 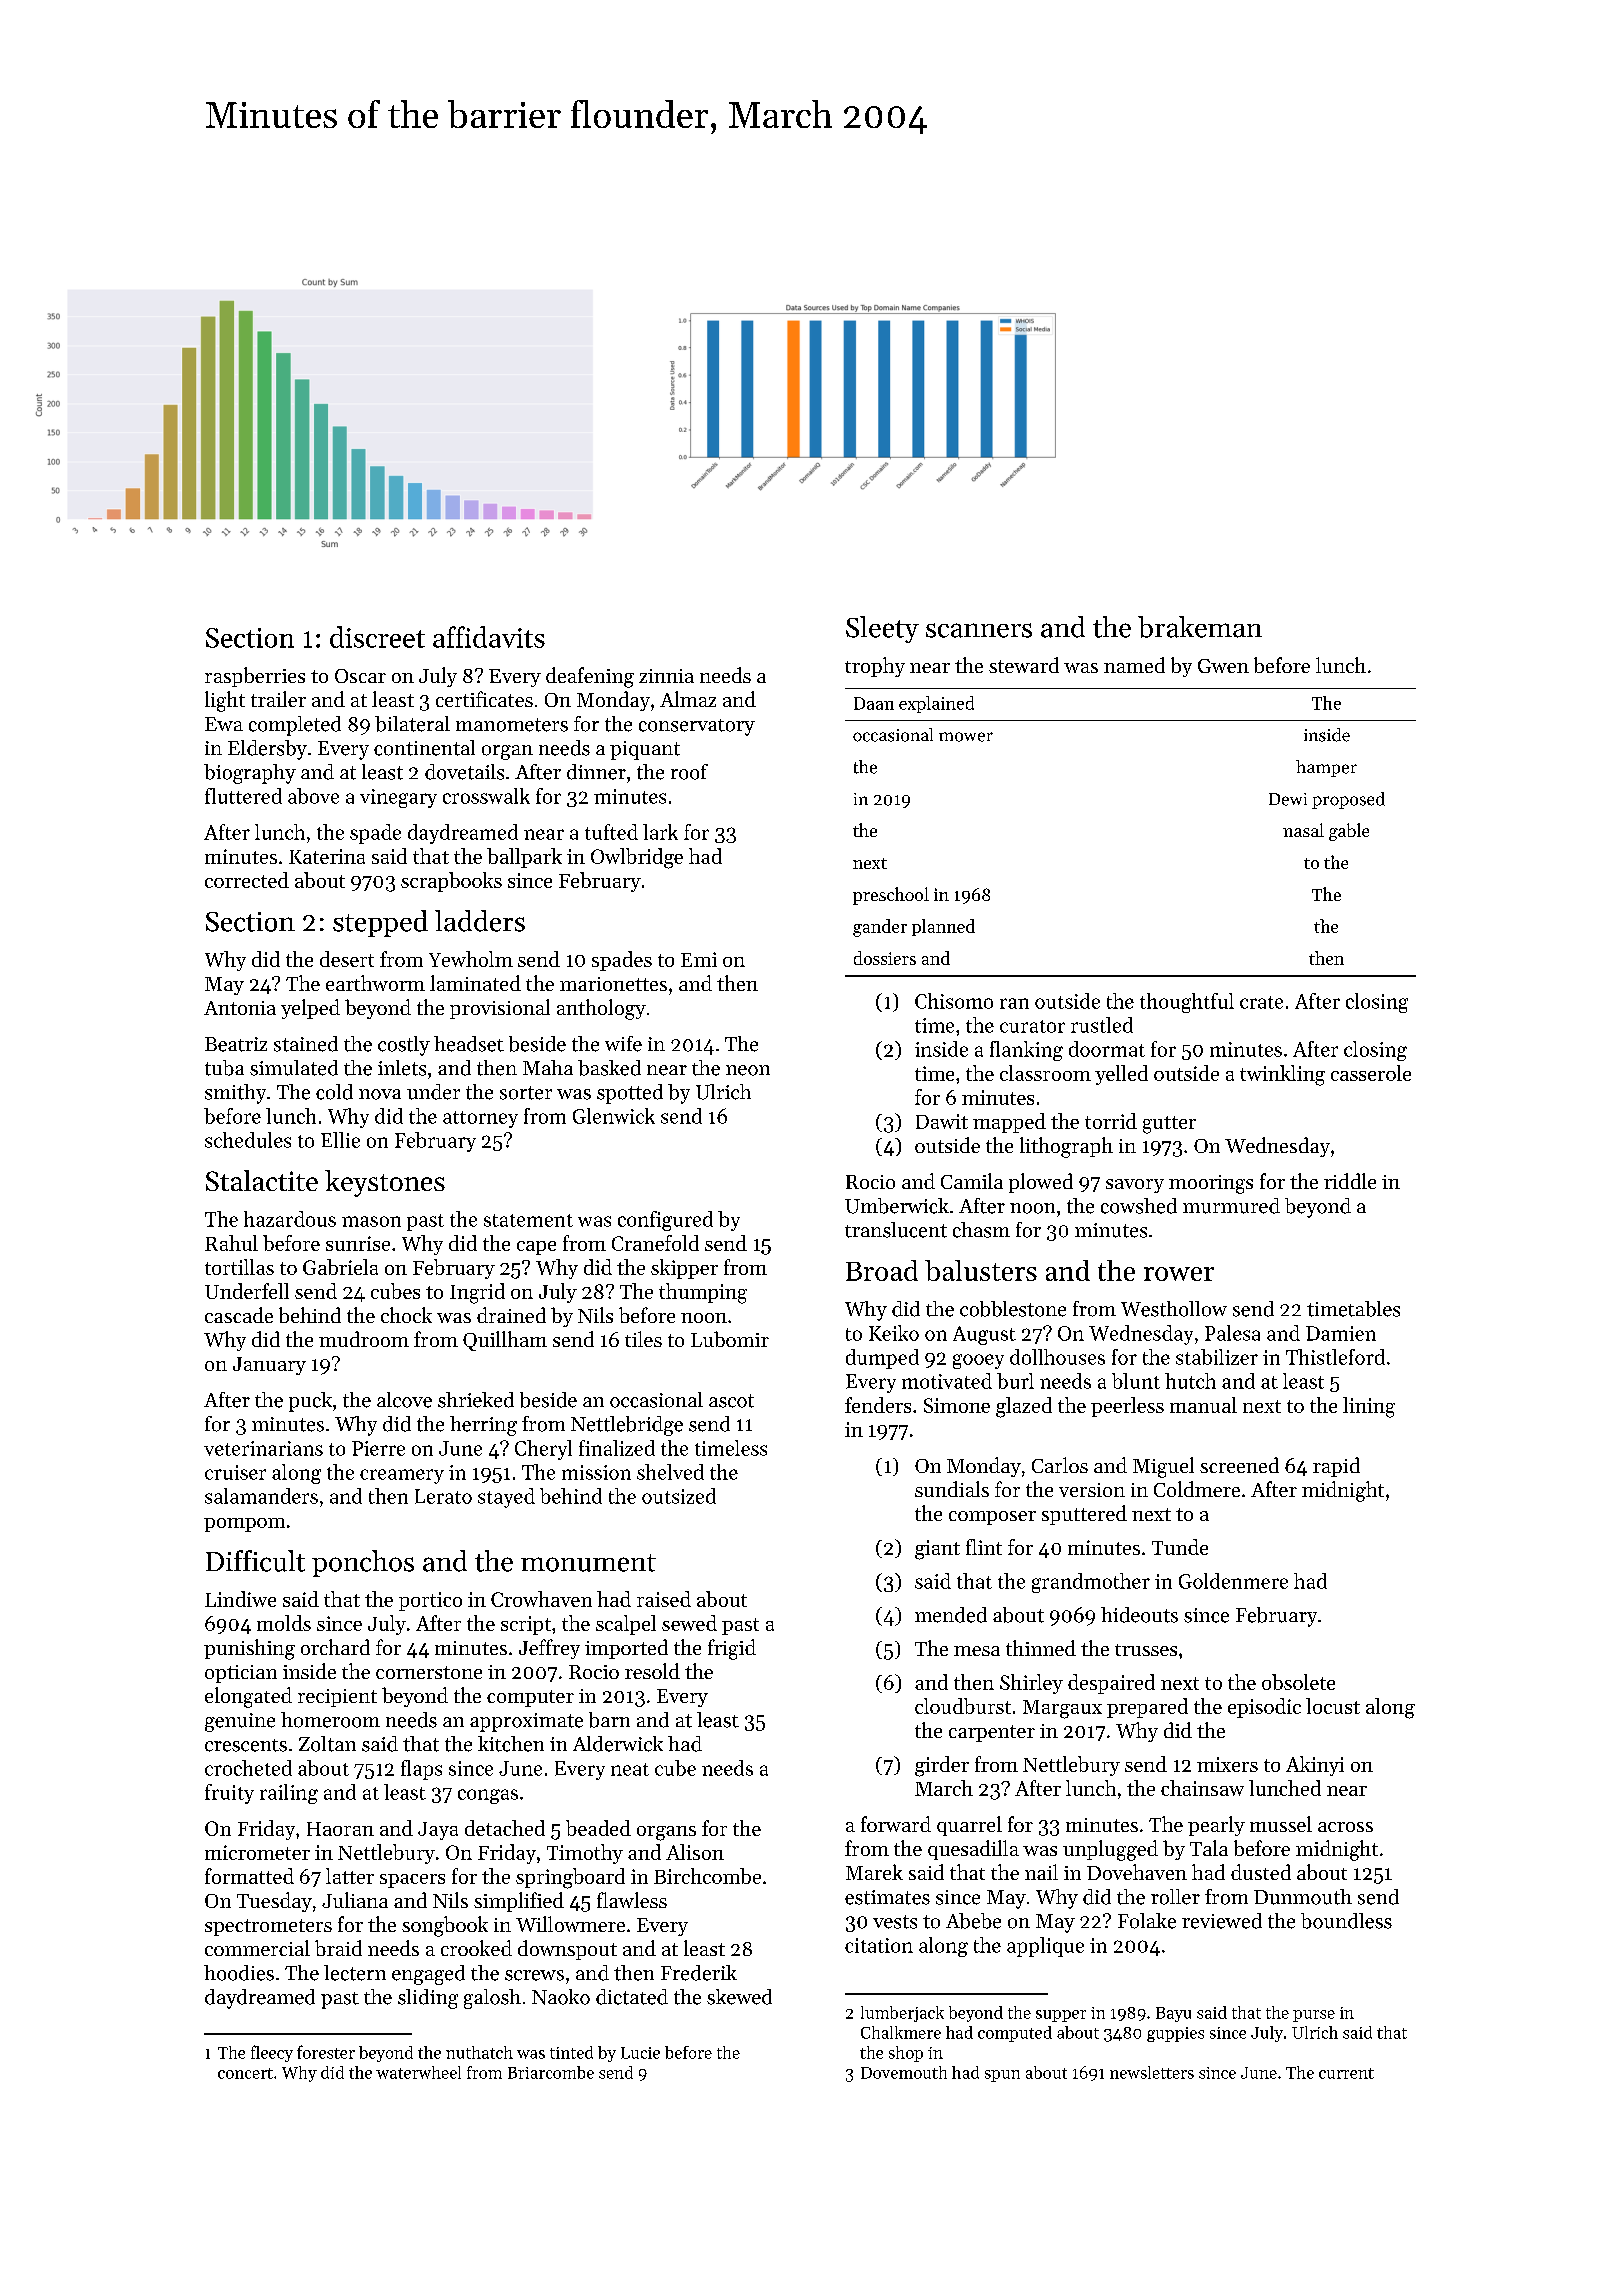 What do you see at coordinates (882, 1270) in the page?
I see `Broad` at bounding box center [882, 1270].
